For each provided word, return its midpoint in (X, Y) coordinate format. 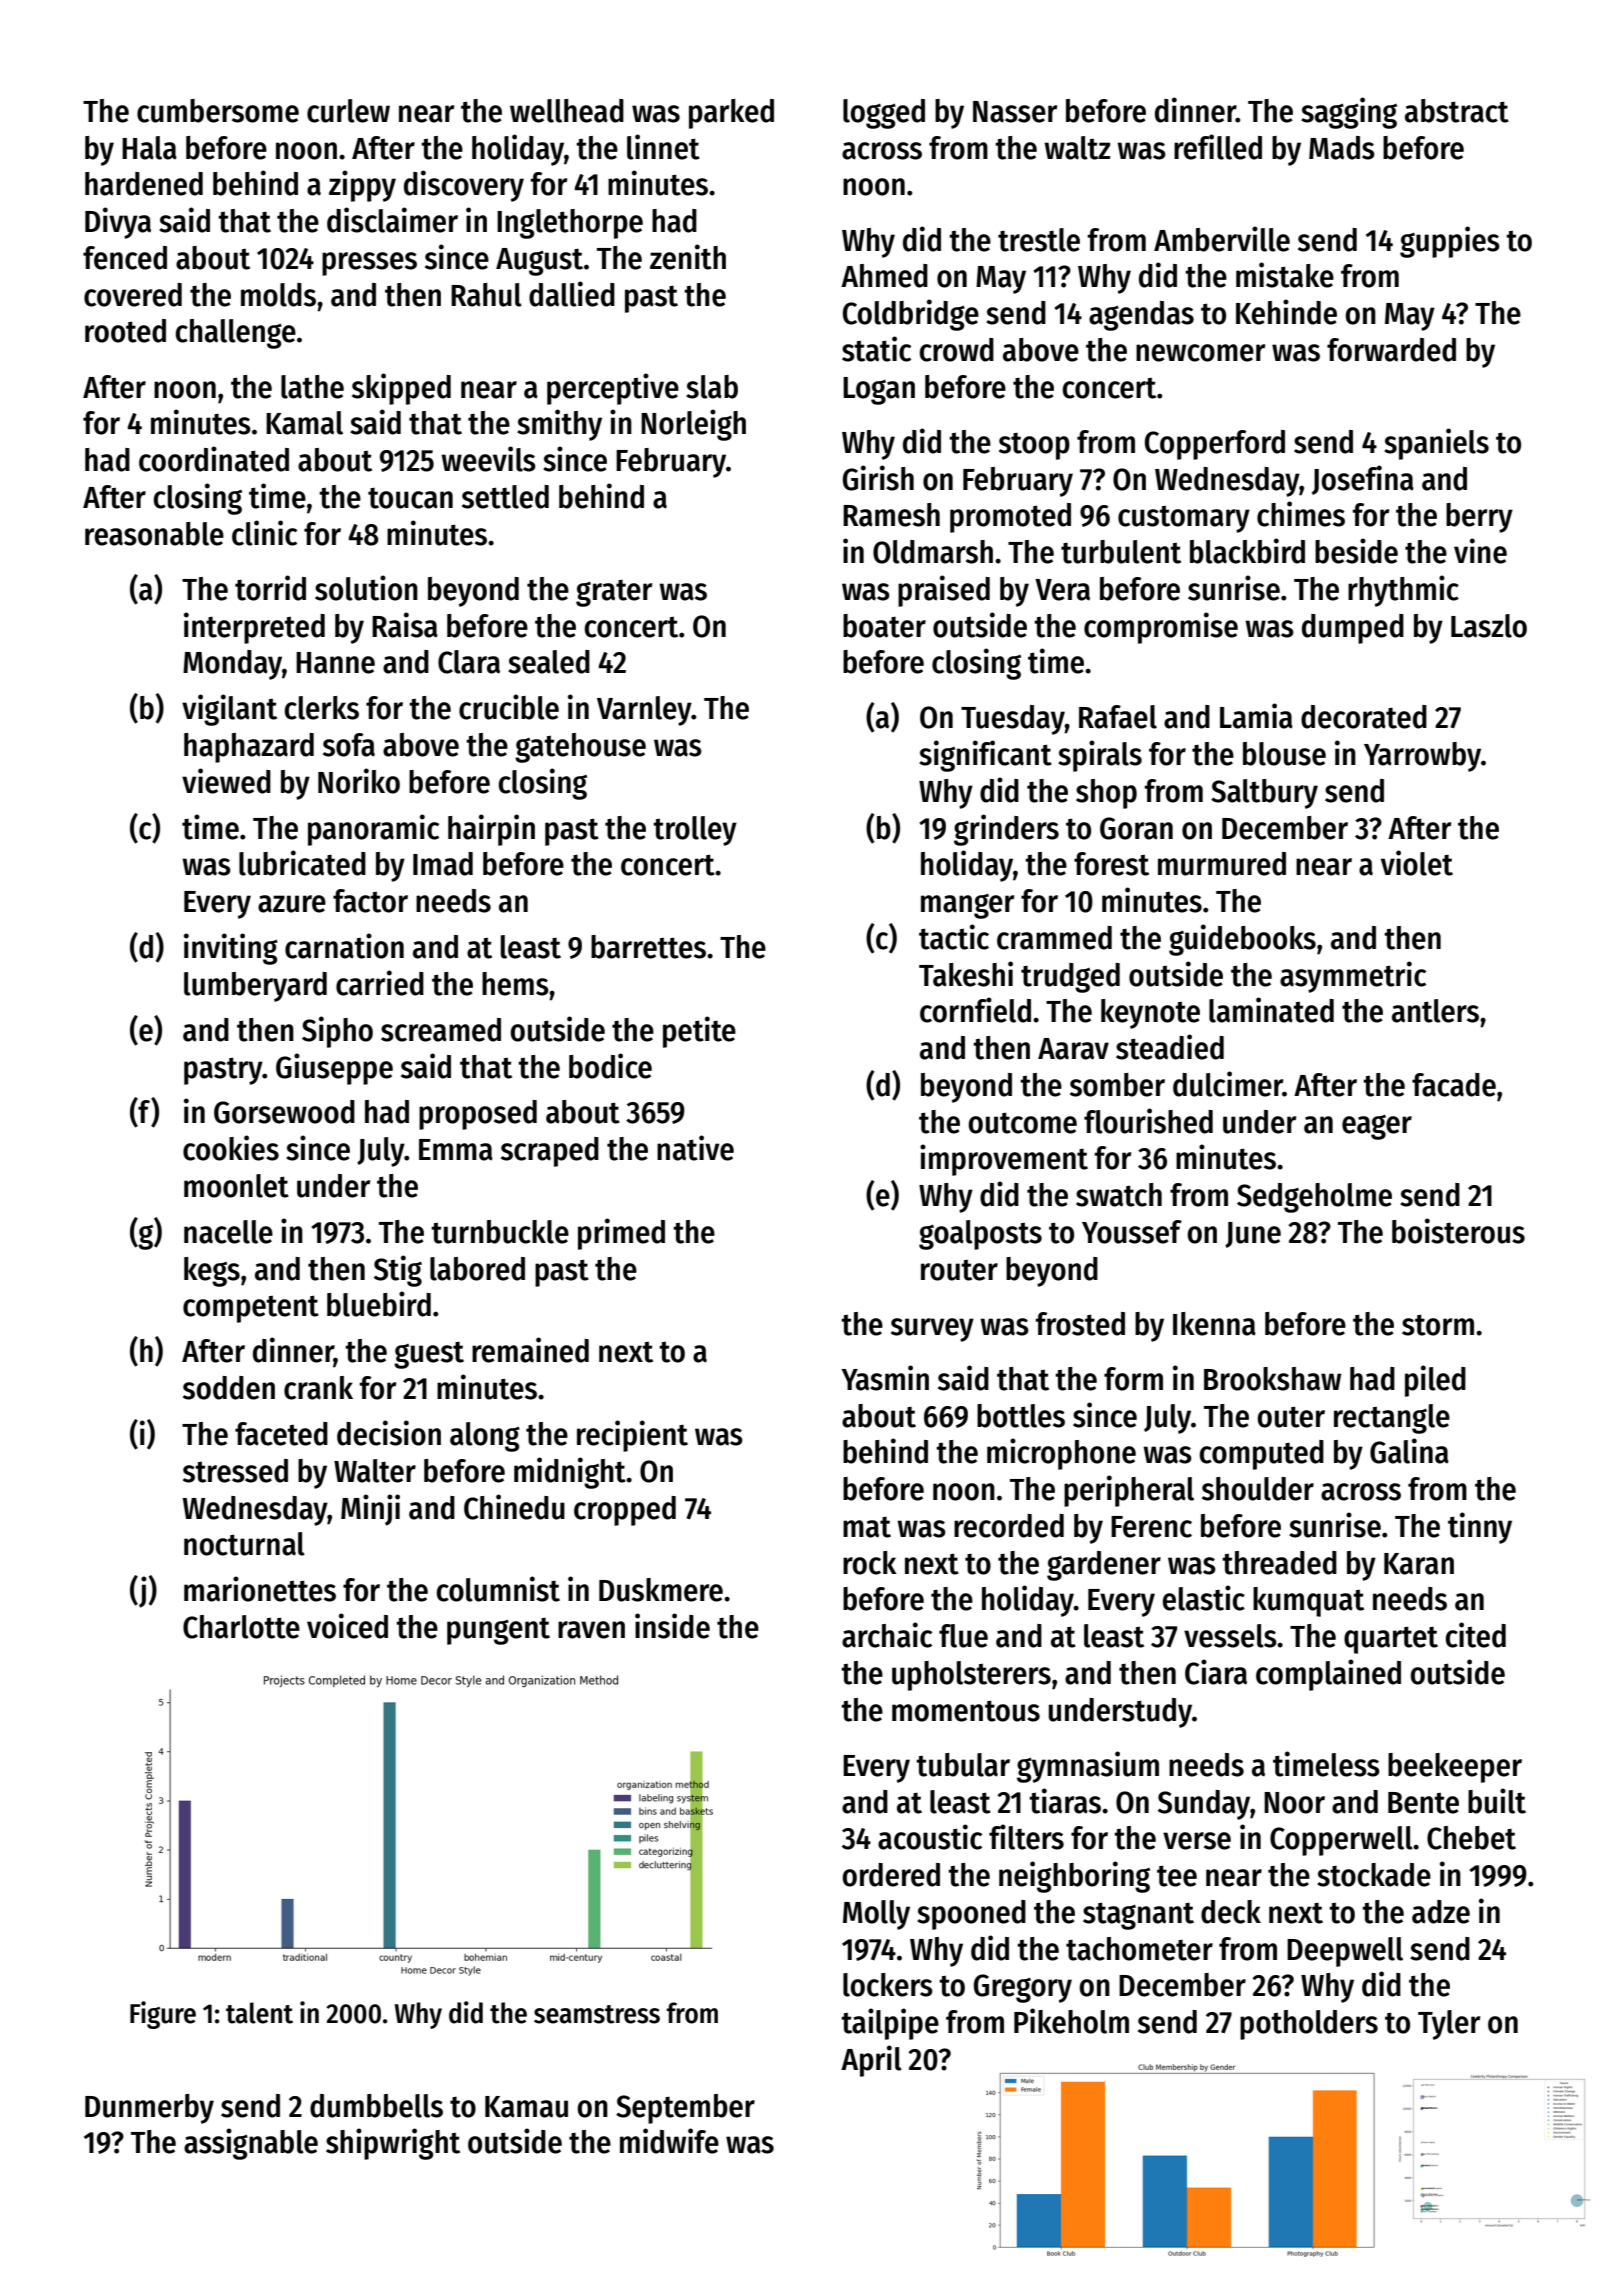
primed (621, 1234)
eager (1377, 1127)
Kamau (526, 2107)
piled (1435, 1381)
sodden (229, 1388)
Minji (370, 1510)
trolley (695, 831)
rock (870, 1563)
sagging (1349, 113)
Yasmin (885, 1378)
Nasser (1015, 112)
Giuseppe (334, 1069)
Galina (1409, 1451)
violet (1417, 863)
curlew (348, 111)
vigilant (229, 710)
